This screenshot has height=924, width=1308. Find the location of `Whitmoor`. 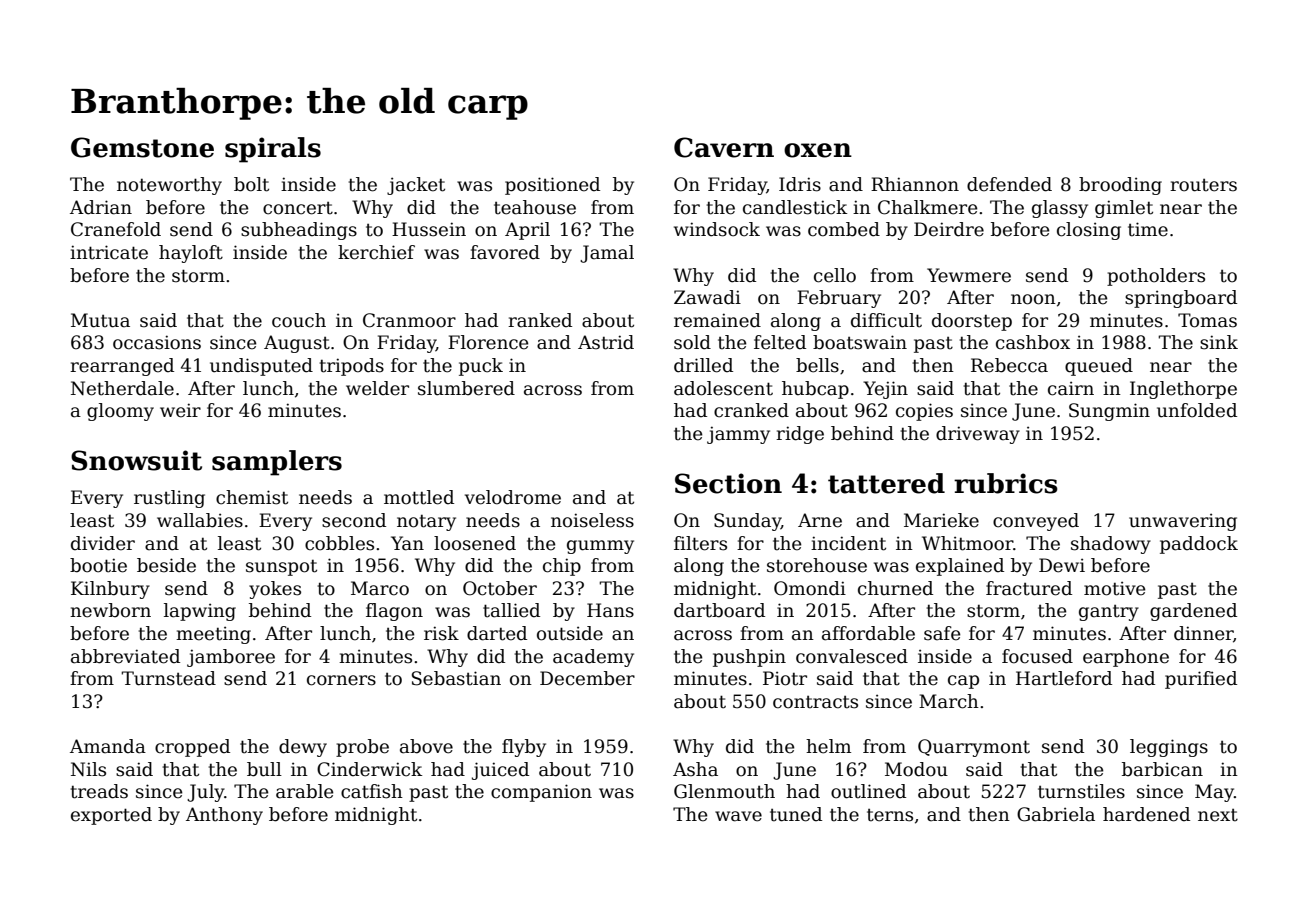

Whitmoor is located at coordinates (967, 543).
